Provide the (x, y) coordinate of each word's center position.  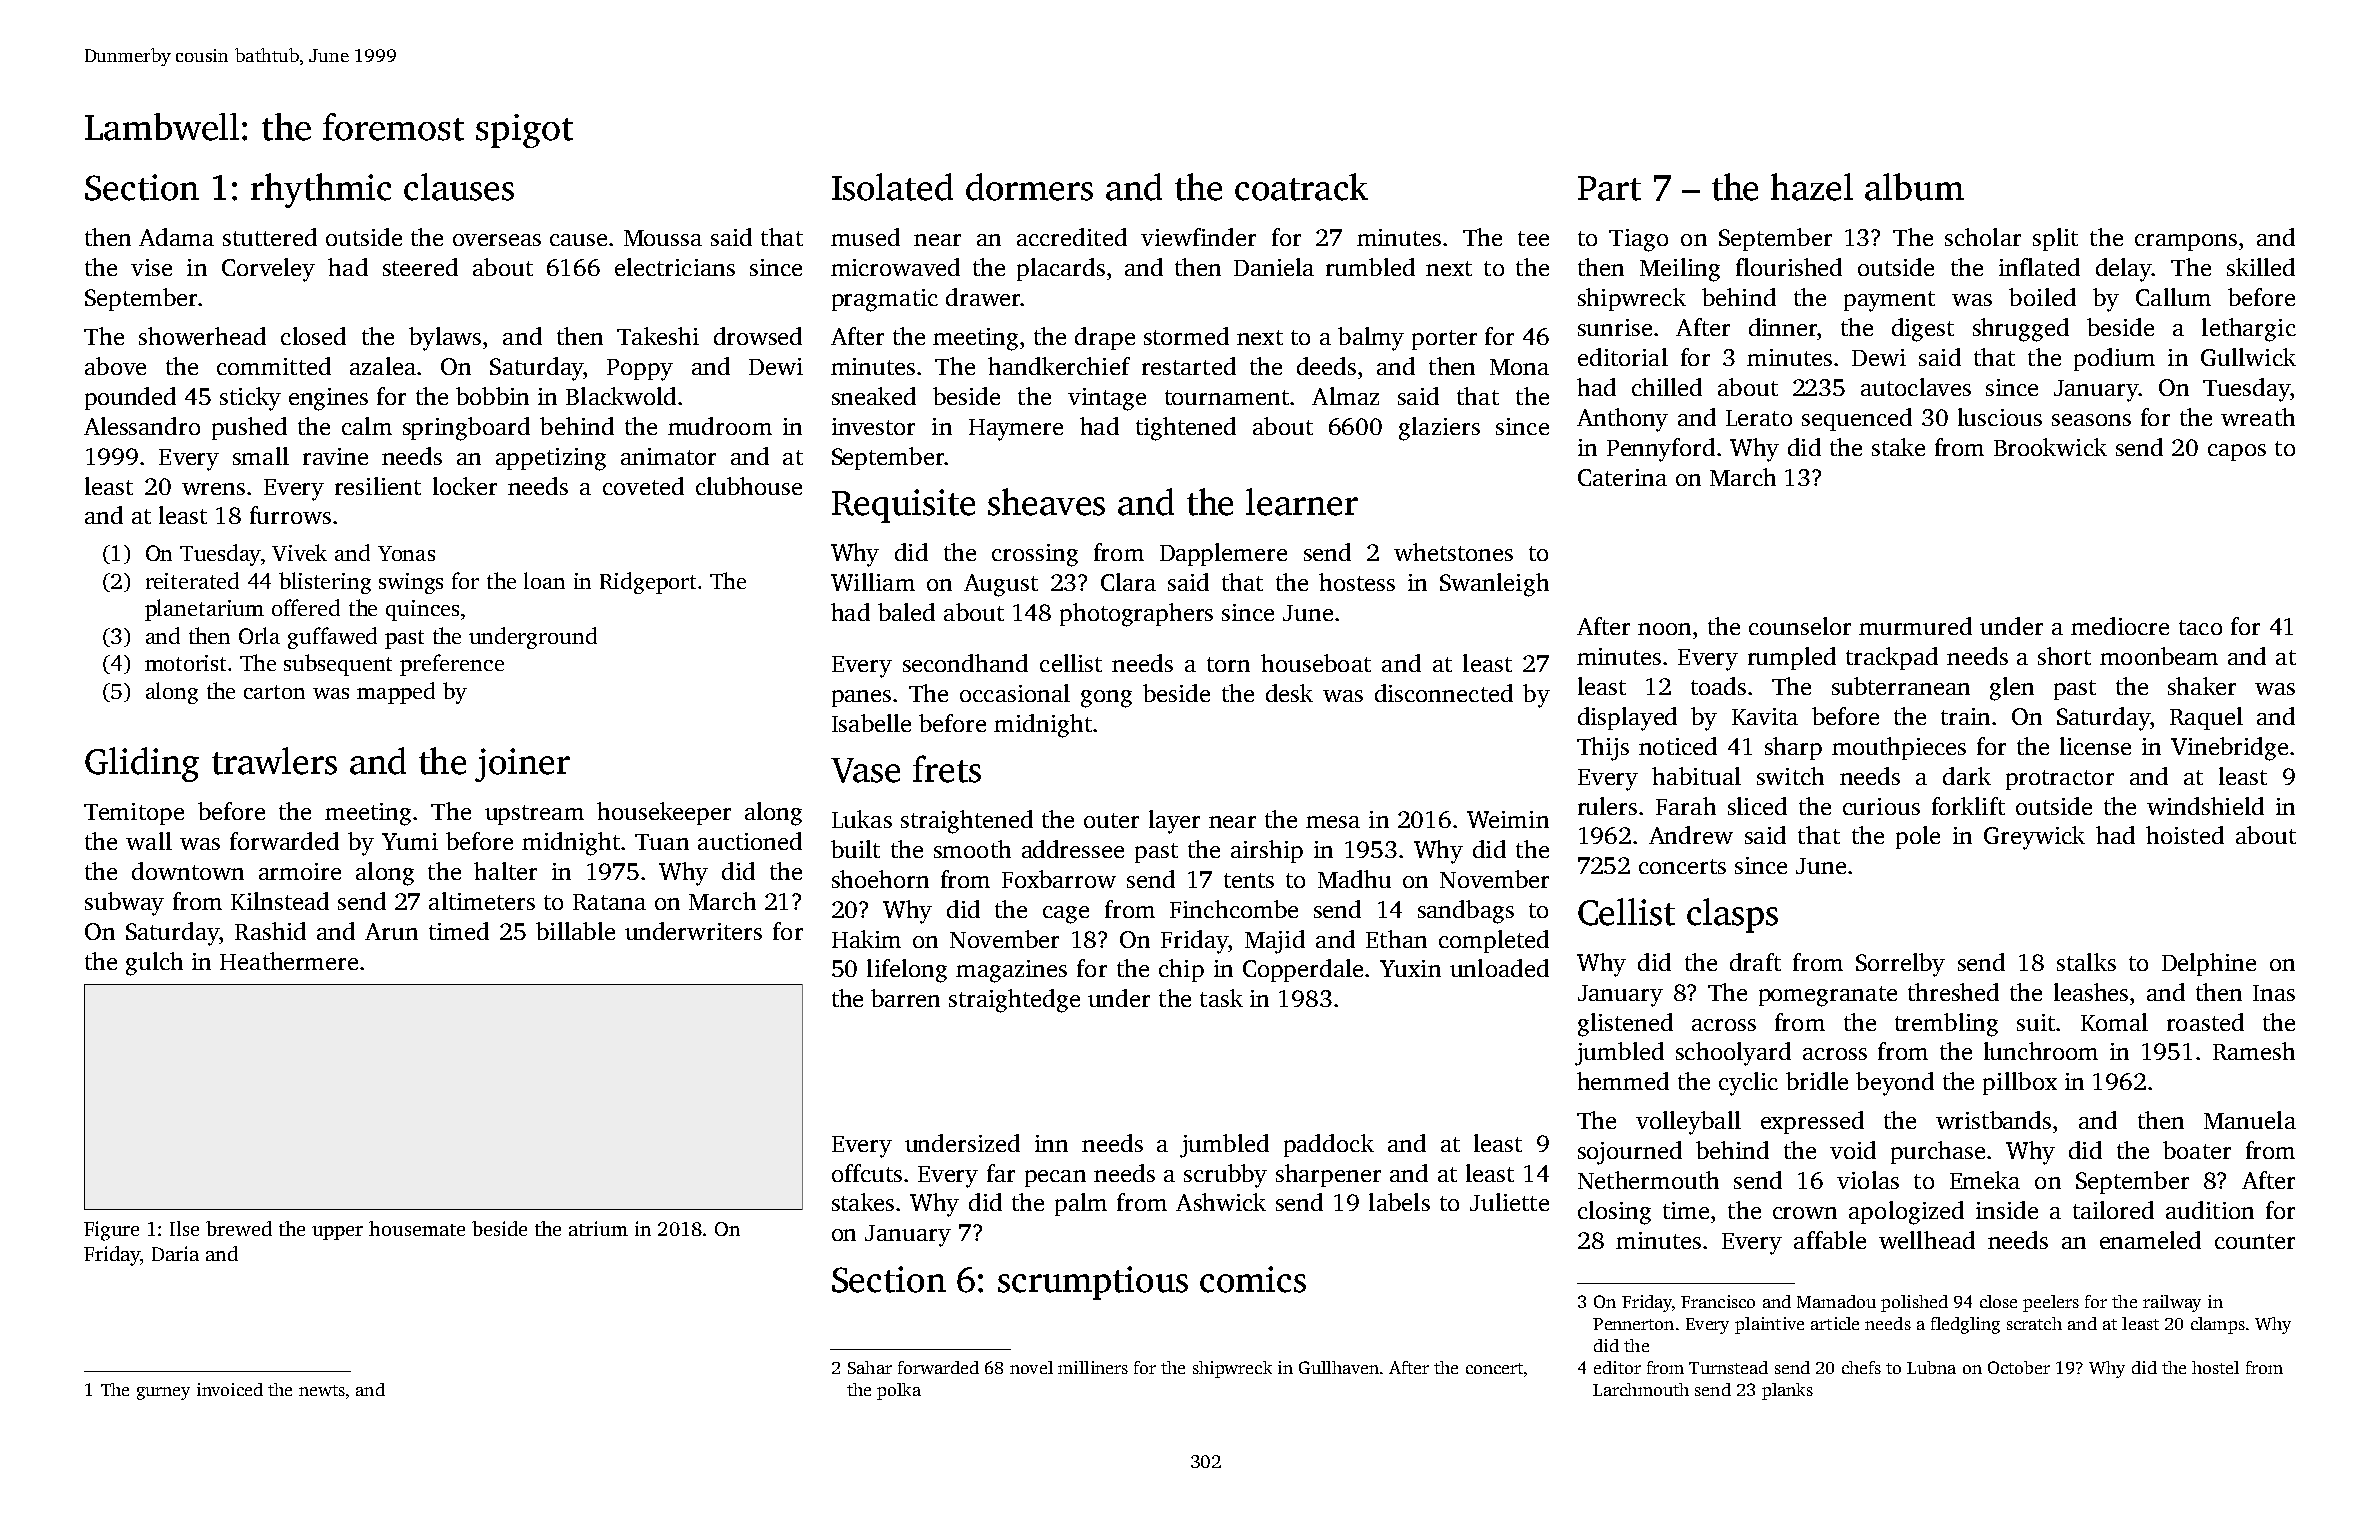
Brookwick (2050, 447)
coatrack (1301, 187)
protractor (2060, 780)
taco (2200, 627)
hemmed (1623, 1081)
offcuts (867, 1173)
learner (1302, 502)
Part (1609, 188)
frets (947, 769)
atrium (598, 1228)
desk (1289, 693)
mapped (396, 693)
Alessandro (142, 426)
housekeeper (664, 813)
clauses (459, 187)
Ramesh (2254, 1051)
